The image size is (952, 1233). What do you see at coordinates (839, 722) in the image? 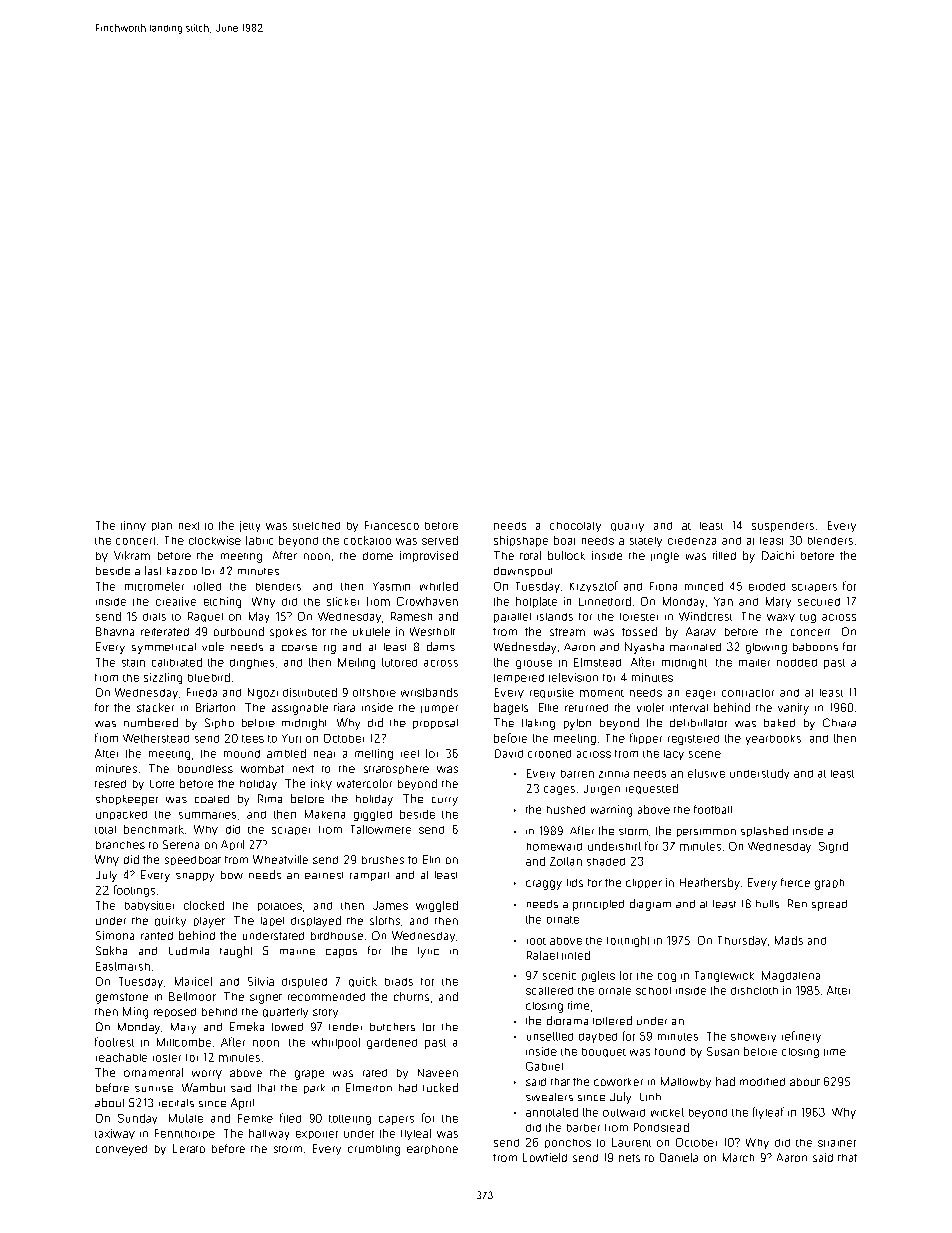
I see `Chiara` at bounding box center [839, 722].
